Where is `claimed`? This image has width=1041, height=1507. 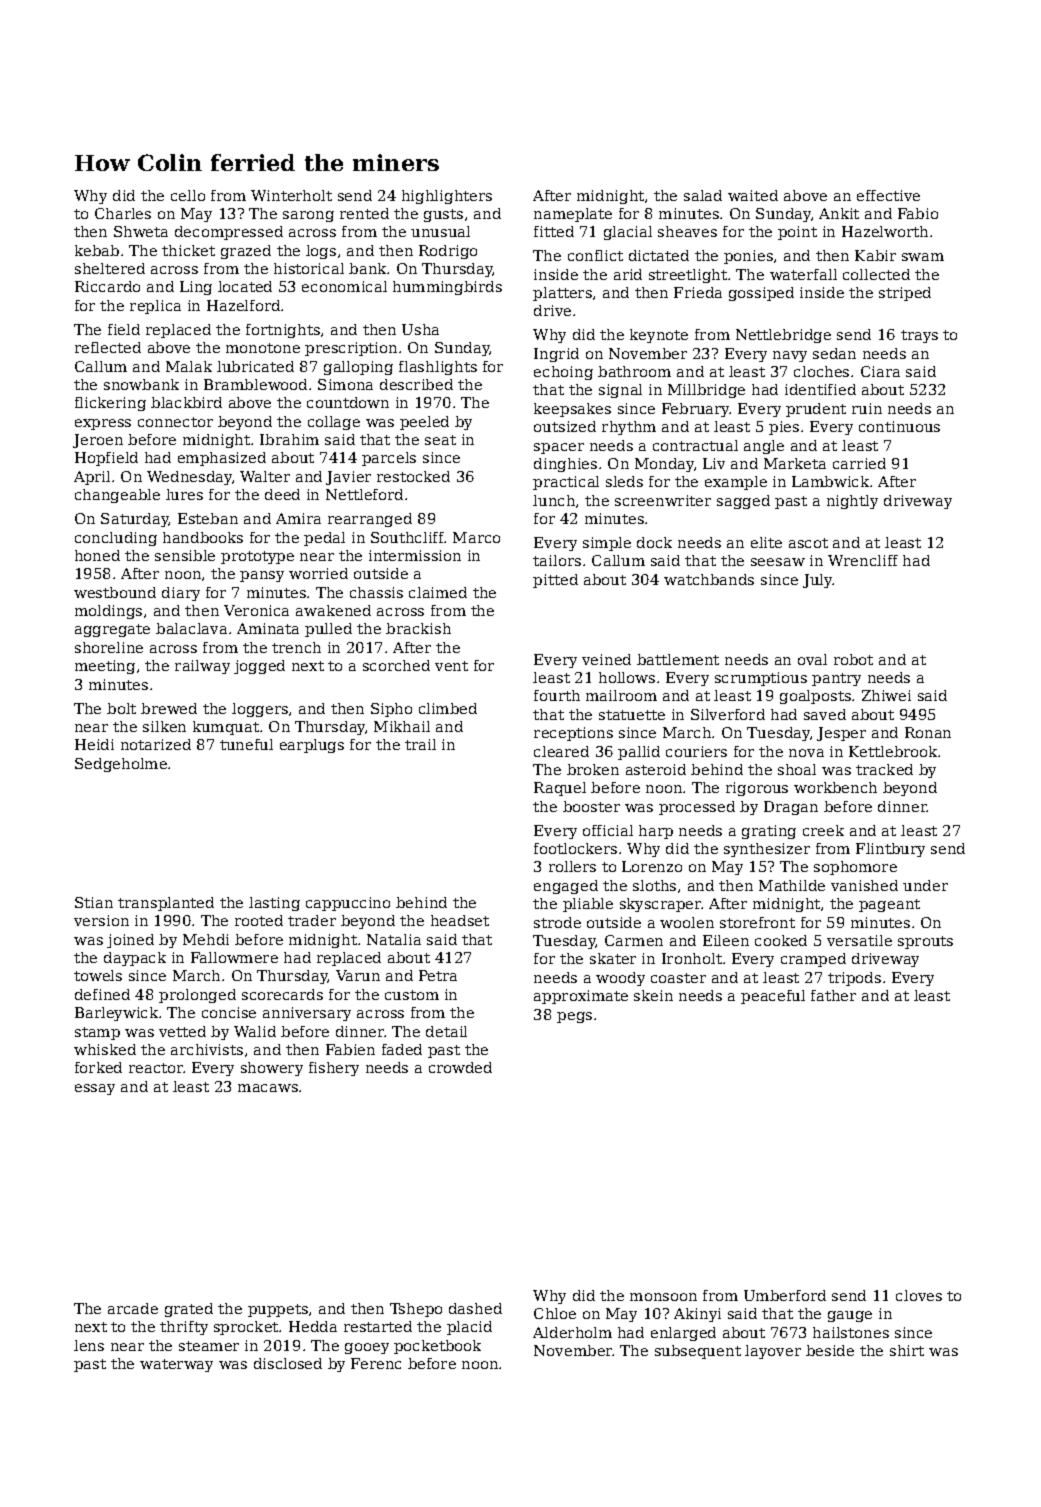 claimed is located at coordinates (438, 592).
